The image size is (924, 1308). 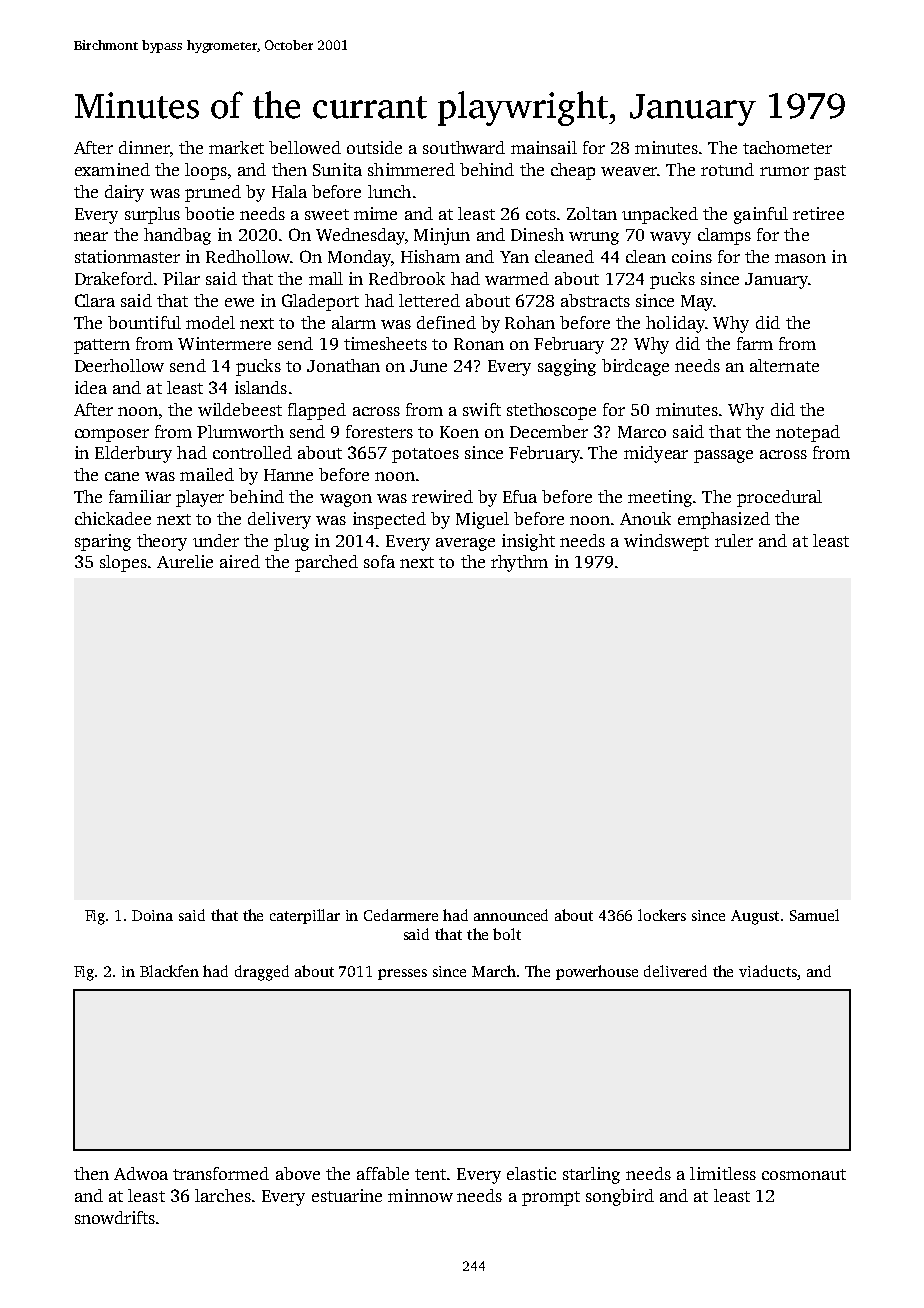 What do you see at coordinates (240, 561) in the screenshot?
I see `aired` at bounding box center [240, 561].
